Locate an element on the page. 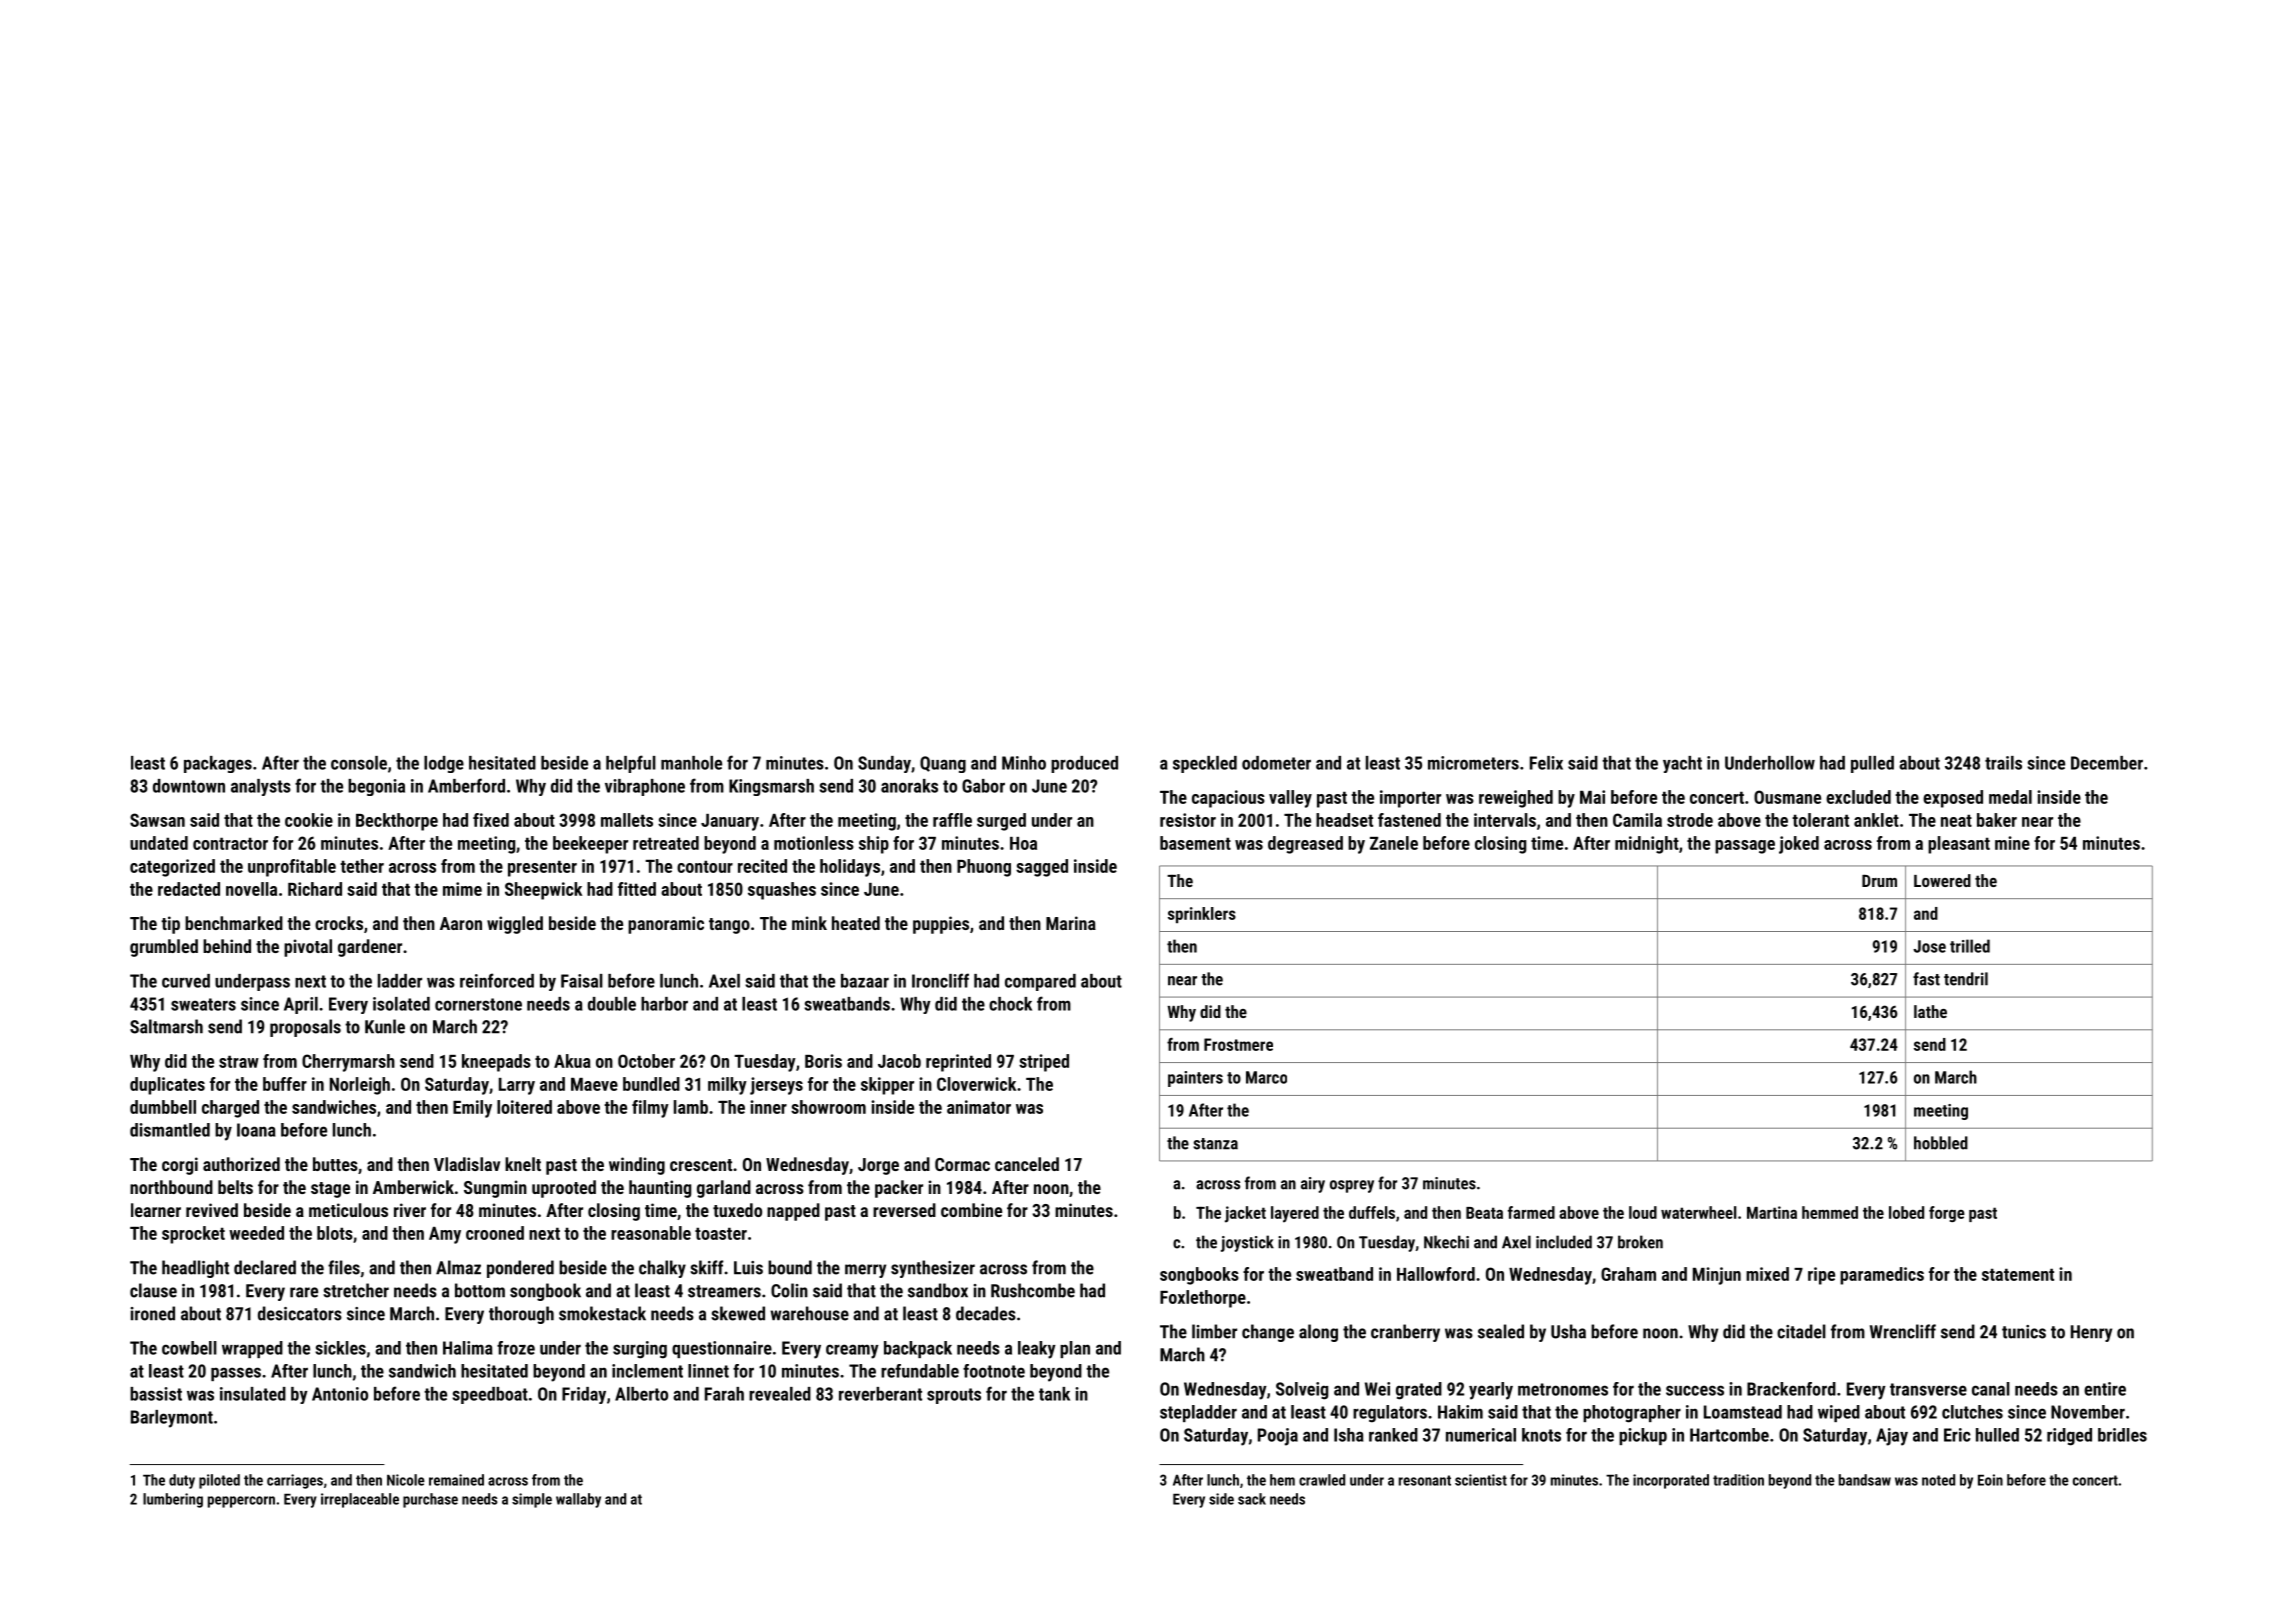 The height and width of the image is (1614, 2282). remained is located at coordinates (456, 1480).
